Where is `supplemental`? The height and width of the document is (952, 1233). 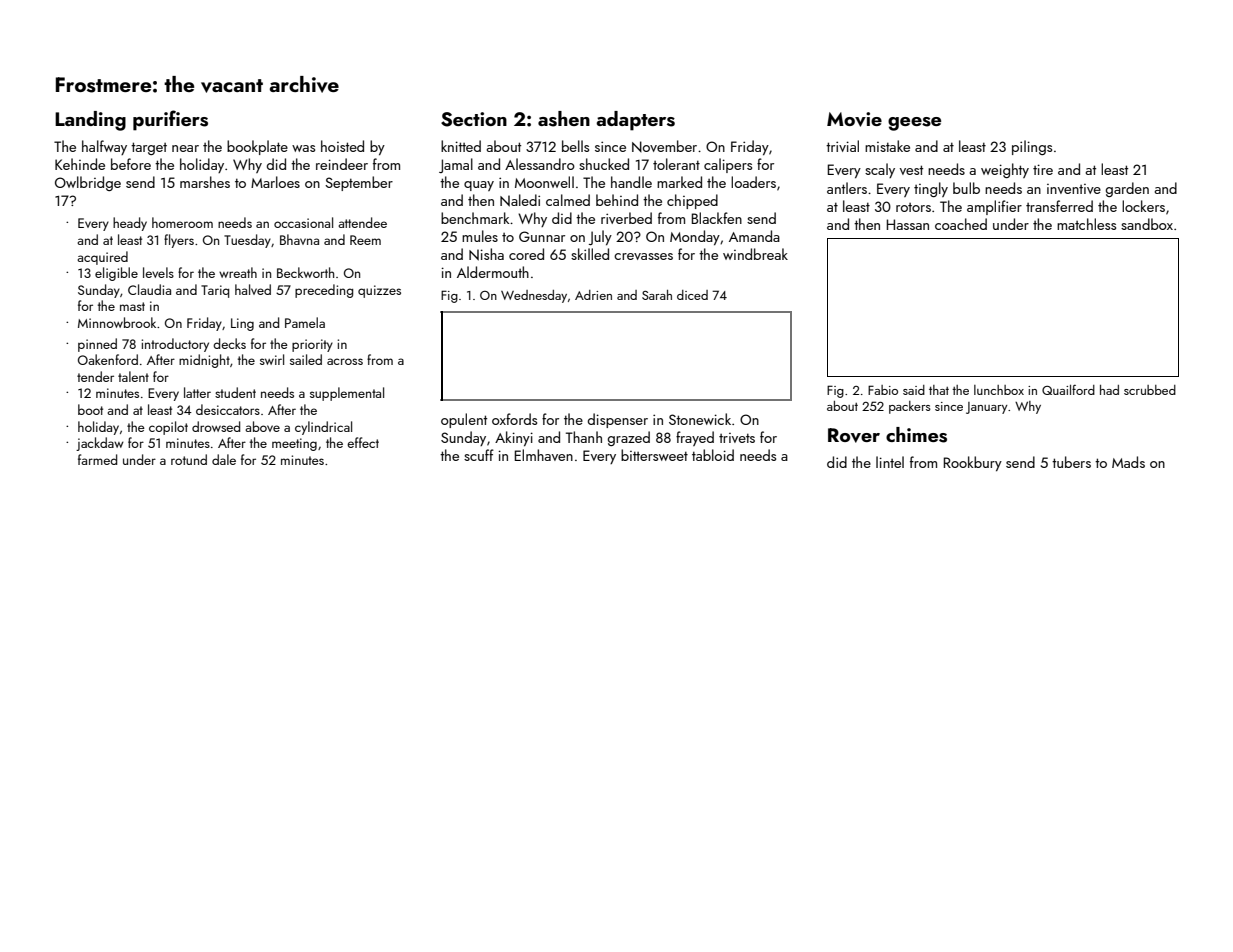 supplemental is located at coordinates (347, 394).
